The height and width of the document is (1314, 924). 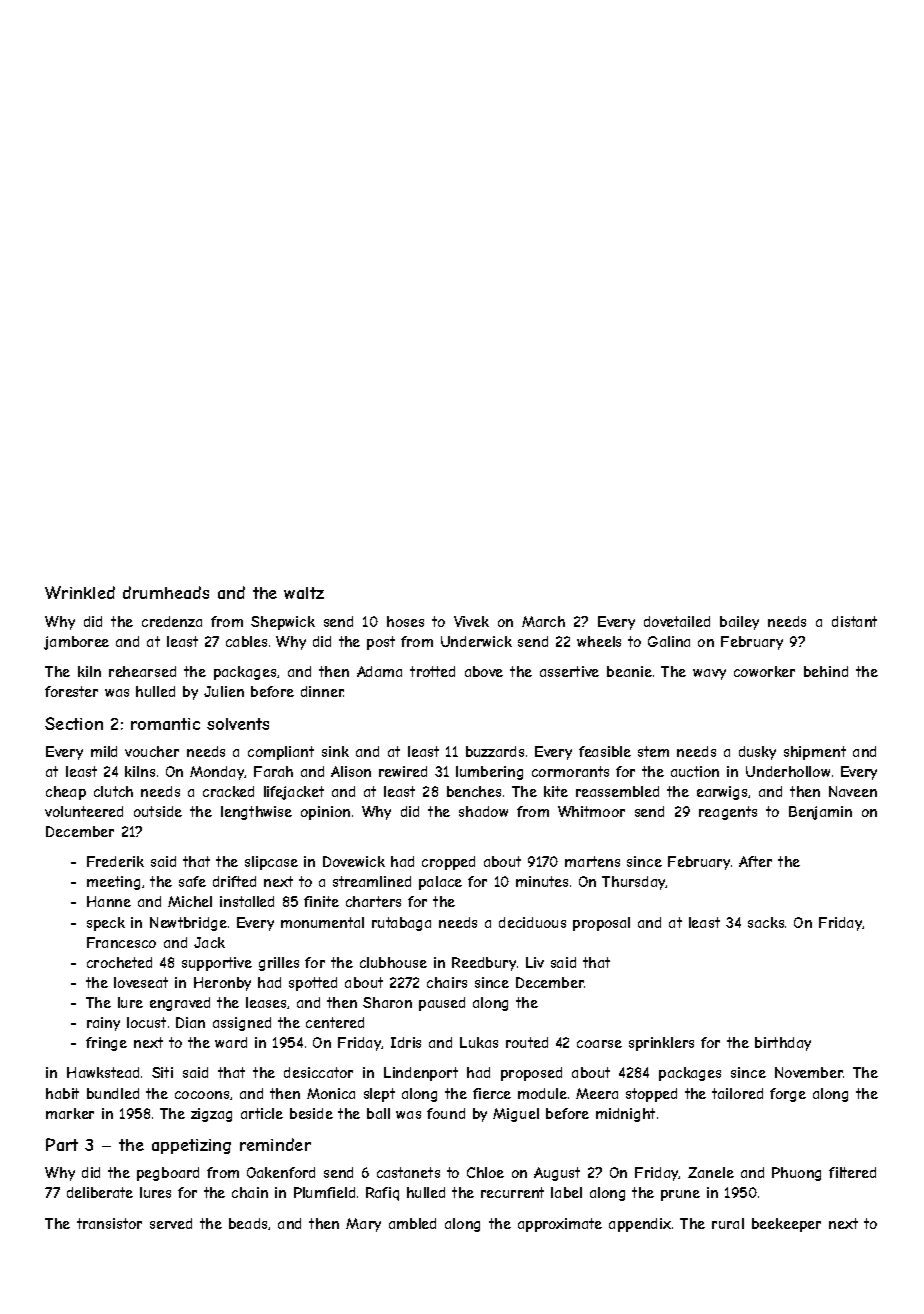 I want to click on Whitmoor, so click(x=591, y=811).
